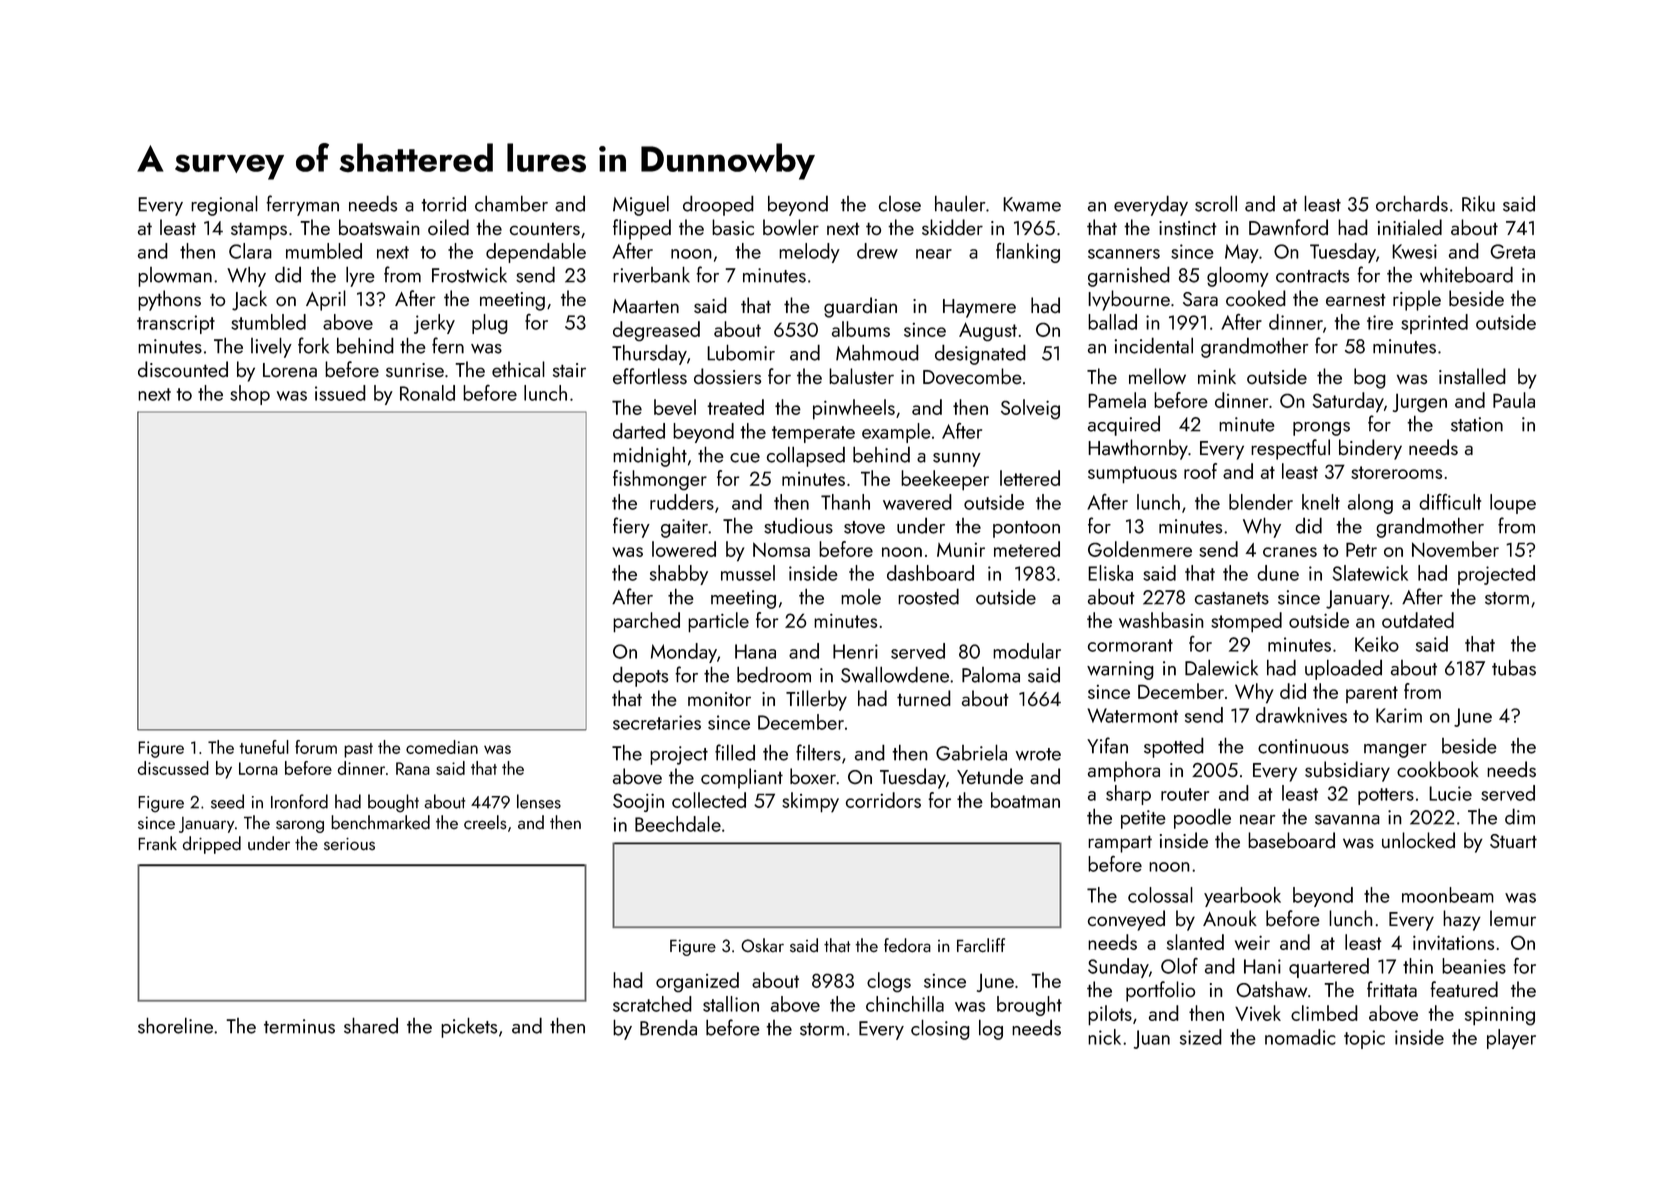  Describe the element at coordinates (1466, 274) in the page. I see `whiteboard` at that location.
